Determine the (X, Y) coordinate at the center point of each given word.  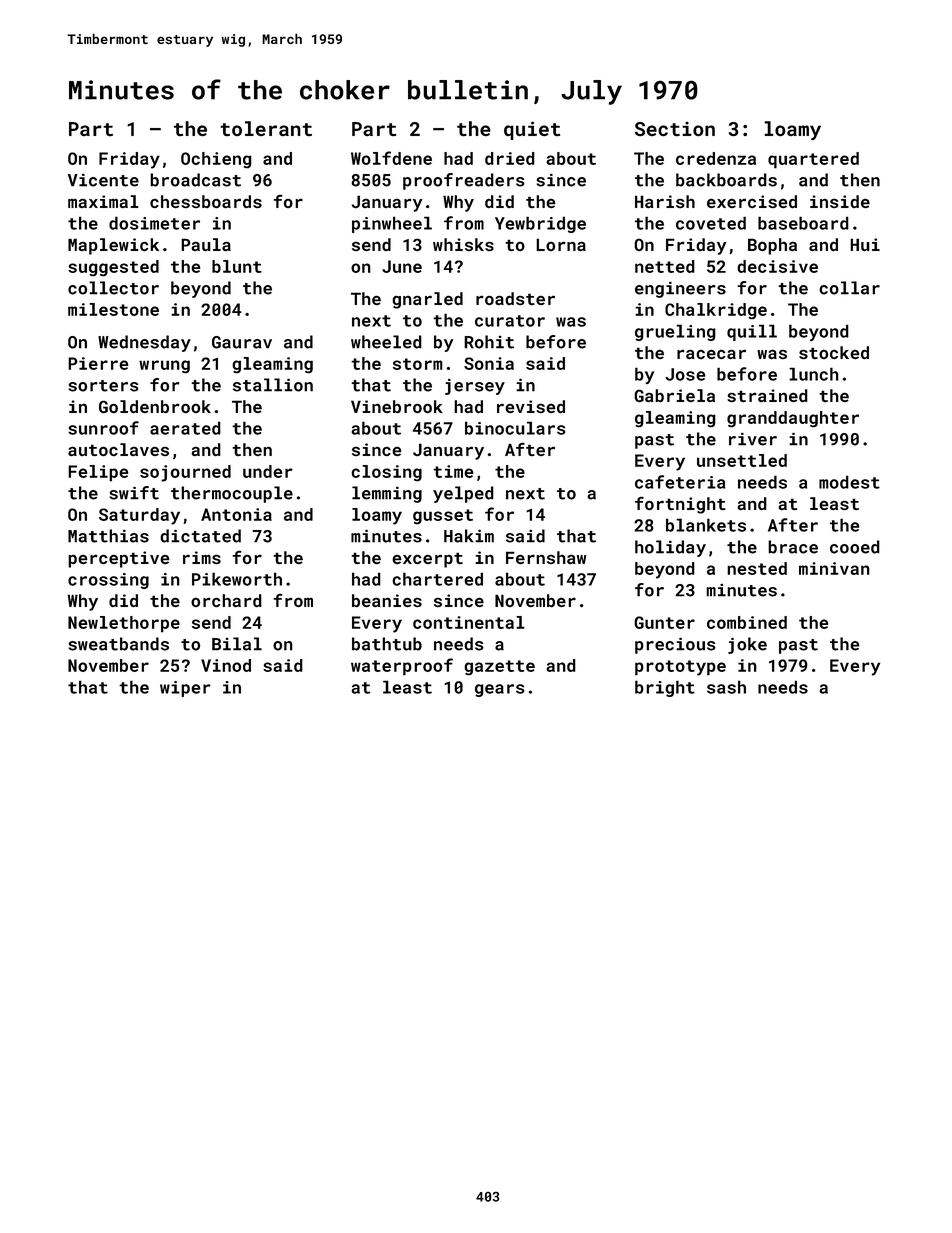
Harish (665, 201)
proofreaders (464, 181)
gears (500, 690)
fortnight (680, 505)
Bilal (237, 644)
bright (665, 688)
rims (202, 557)
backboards (726, 180)
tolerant (266, 129)
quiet (532, 130)
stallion (273, 385)
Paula (206, 244)
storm (418, 364)
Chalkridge (716, 311)
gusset (443, 516)
